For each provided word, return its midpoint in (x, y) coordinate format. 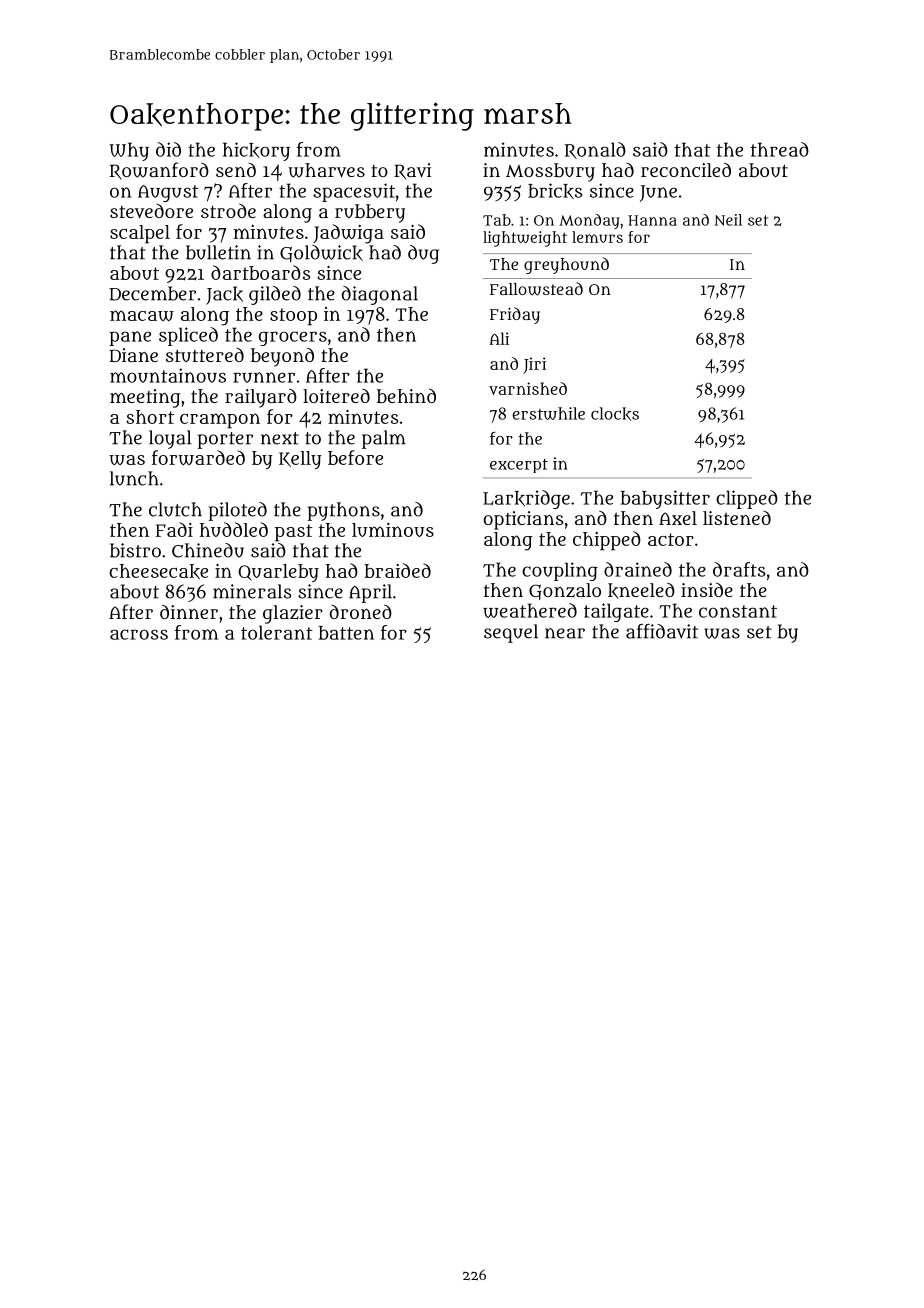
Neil (728, 220)
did (168, 149)
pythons (343, 511)
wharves (326, 170)
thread (780, 149)
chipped (607, 541)
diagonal (380, 295)
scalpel (140, 234)
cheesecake (158, 572)
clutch (175, 509)
